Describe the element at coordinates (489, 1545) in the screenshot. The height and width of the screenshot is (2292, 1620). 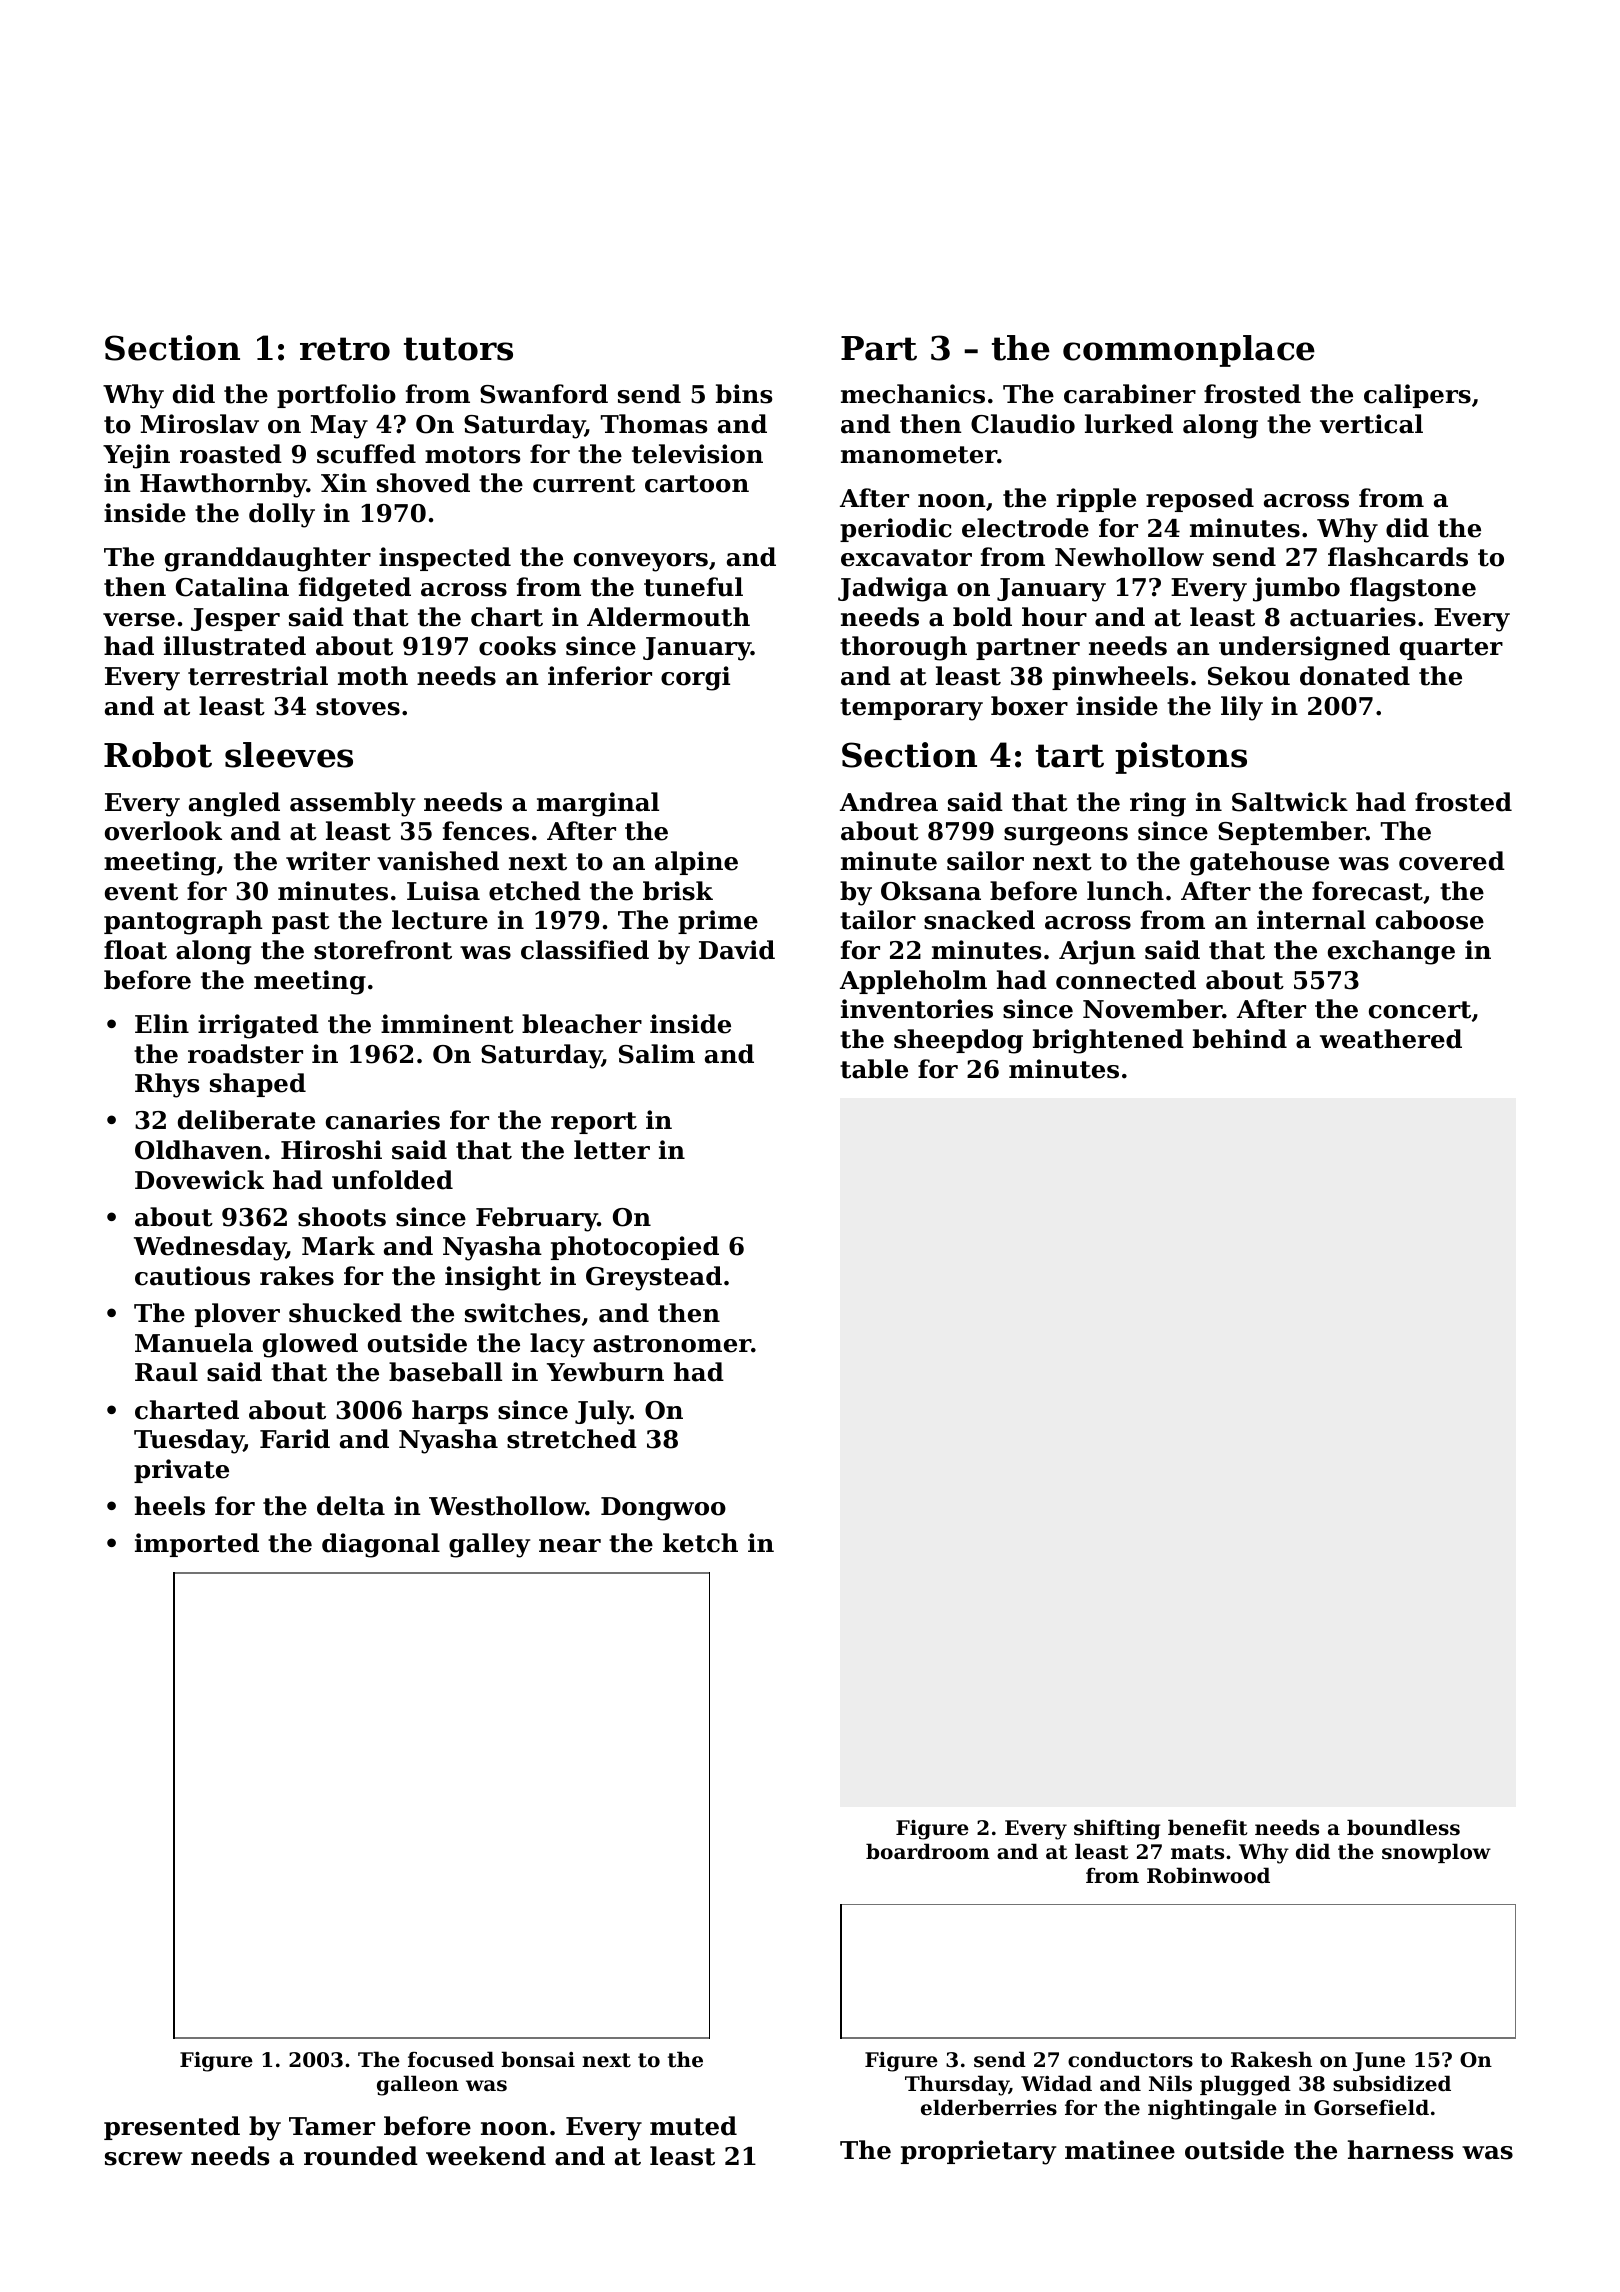
I see `galley` at that location.
